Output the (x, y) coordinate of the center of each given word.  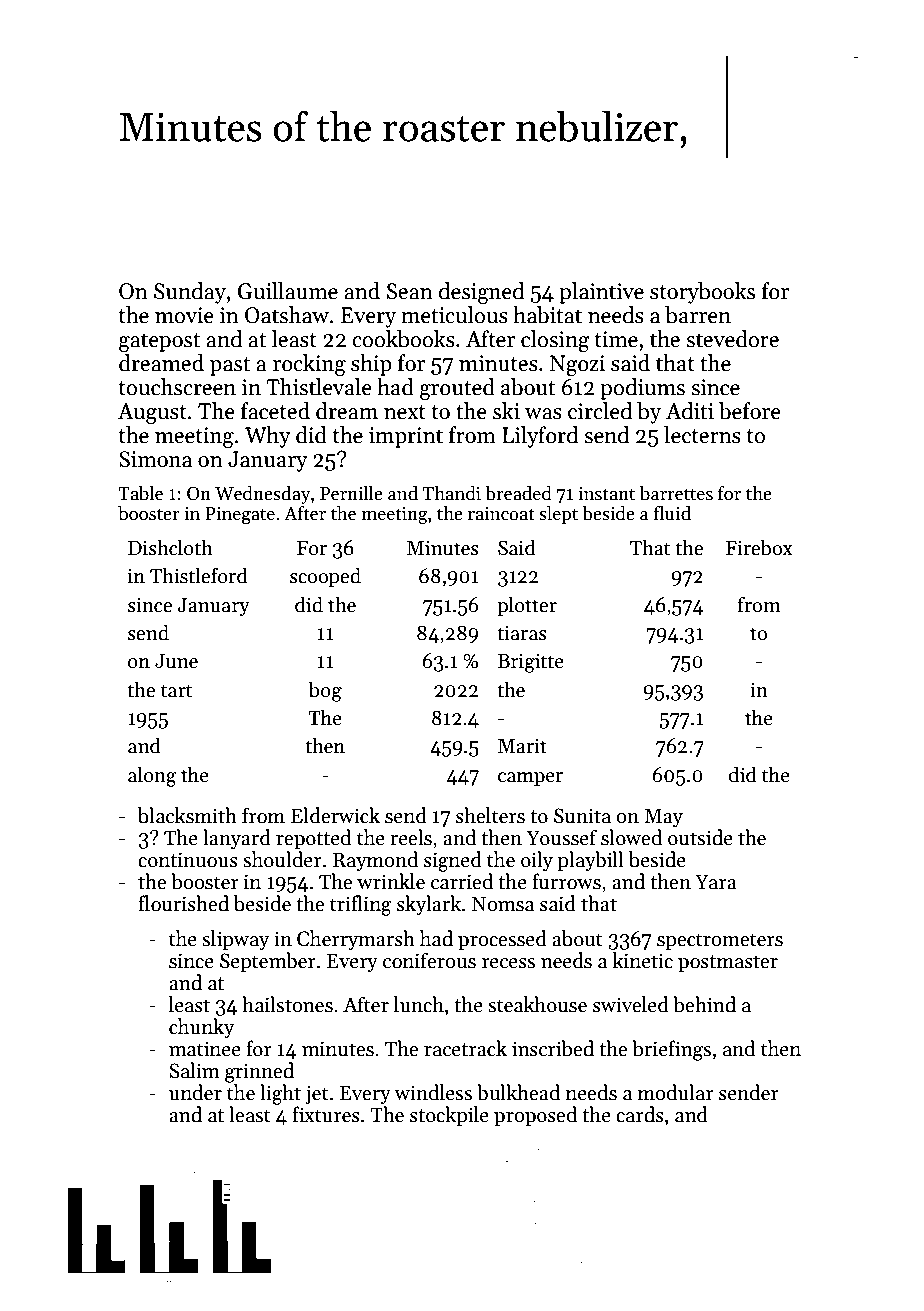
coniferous (429, 960)
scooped (325, 577)
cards (640, 1114)
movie (184, 315)
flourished (183, 903)
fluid (672, 513)
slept (558, 515)
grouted (457, 389)
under (195, 1092)
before (750, 411)
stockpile (449, 1116)
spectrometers (720, 941)
